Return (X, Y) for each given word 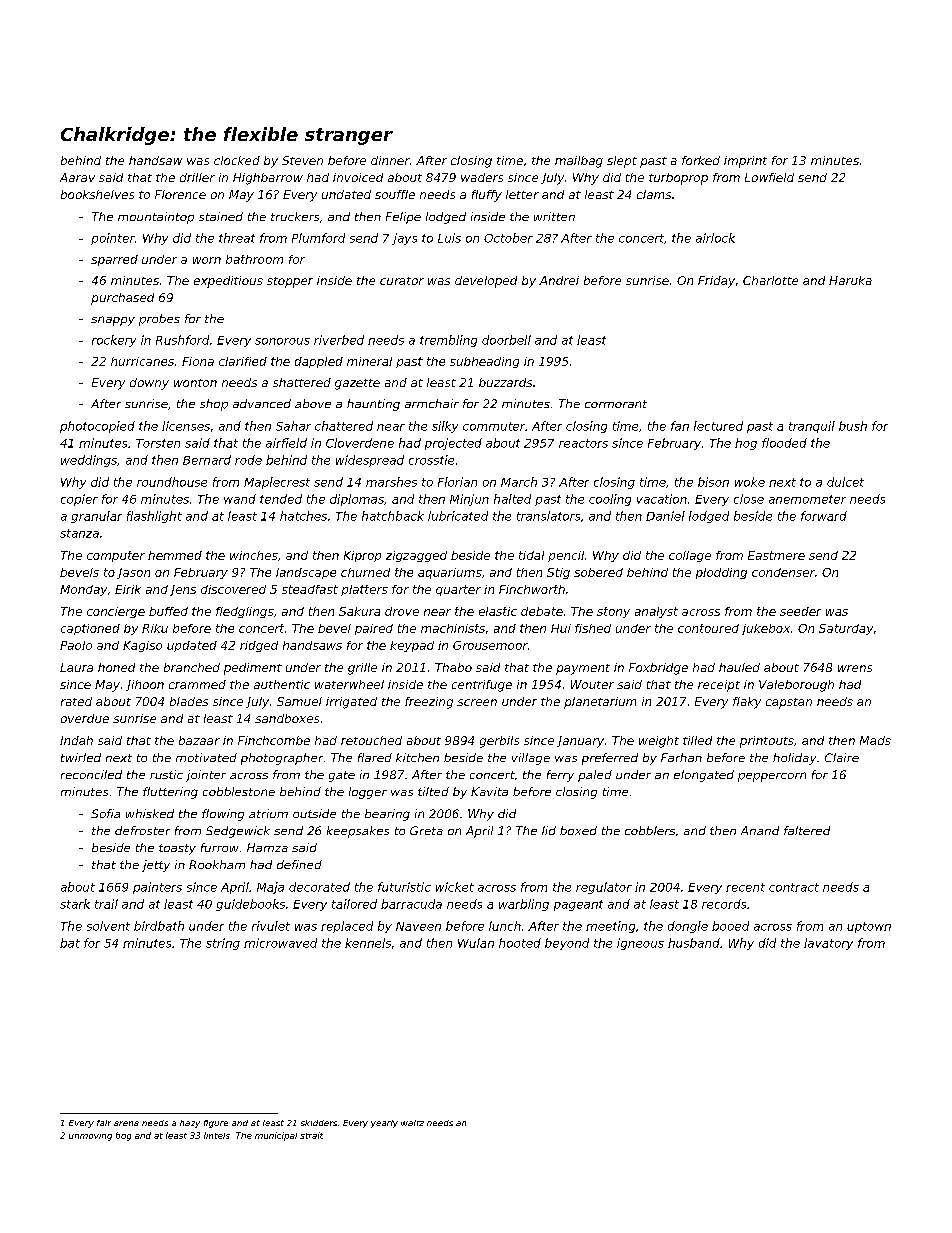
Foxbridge (658, 669)
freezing (429, 703)
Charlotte (770, 280)
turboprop (678, 179)
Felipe (403, 218)
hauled (739, 667)
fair (104, 1123)
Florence (180, 194)
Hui (561, 628)
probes (159, 320)
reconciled (91, 774)
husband (694, 943)
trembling (448, 341)
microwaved (280, 943)
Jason (133, 573)
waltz (412, 1123)
